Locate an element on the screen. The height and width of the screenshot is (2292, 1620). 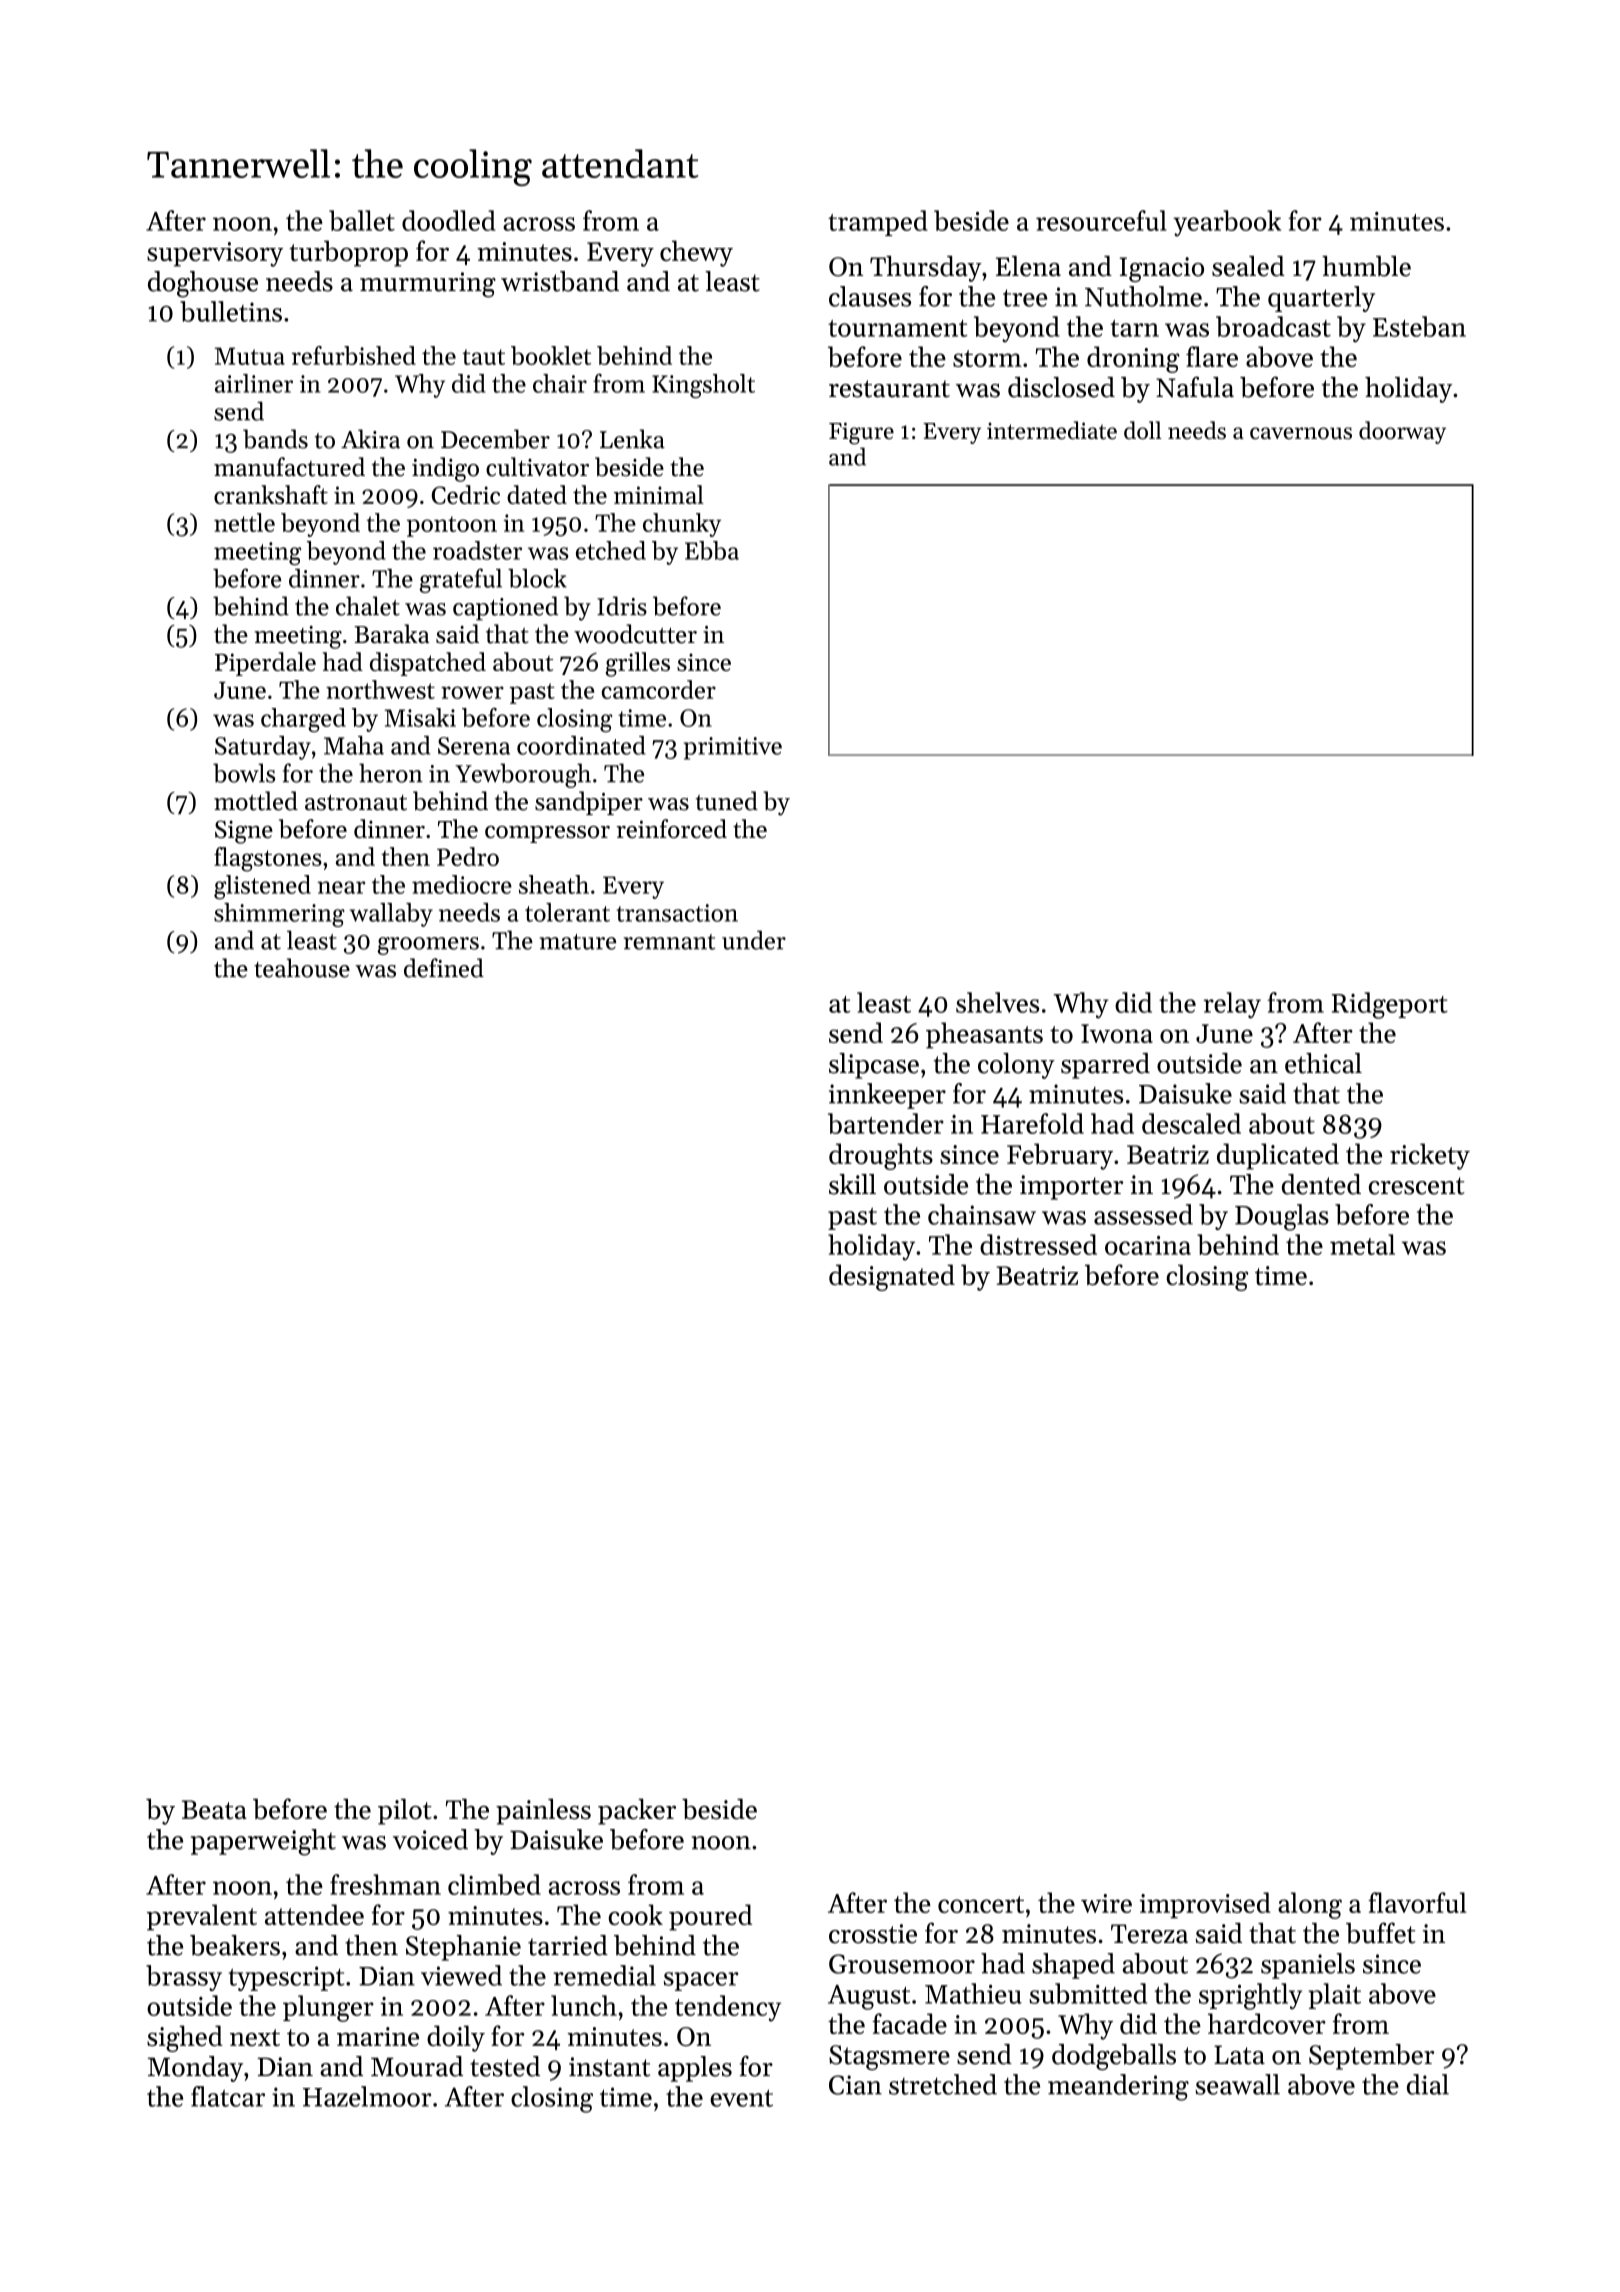
refurbished is located at coordinates (354, 355).
